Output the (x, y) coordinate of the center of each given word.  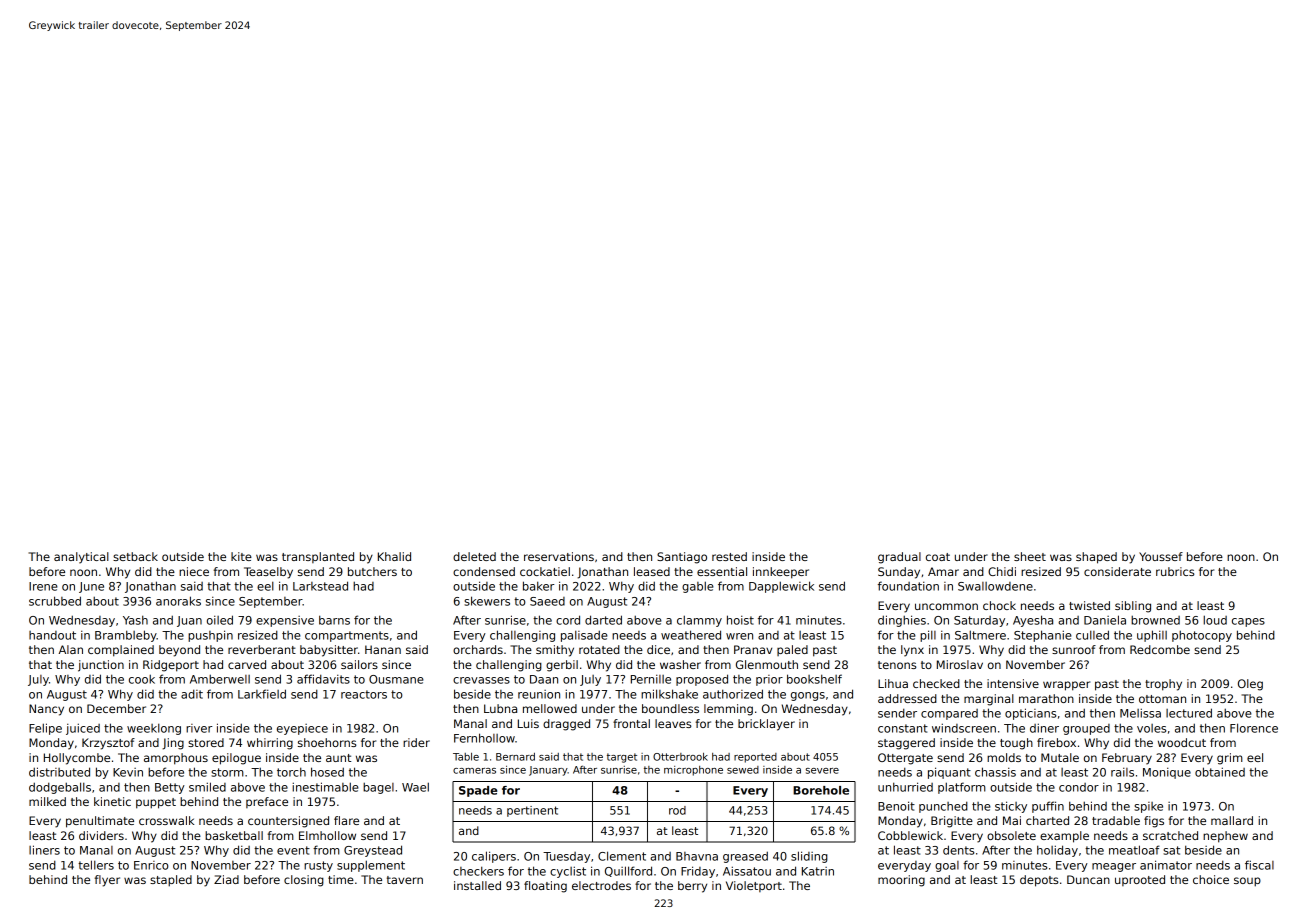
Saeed (547, 601)
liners (44, 850)
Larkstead (320, 586)
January (548, 771)
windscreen (964, 728)
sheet (1030, 556)
